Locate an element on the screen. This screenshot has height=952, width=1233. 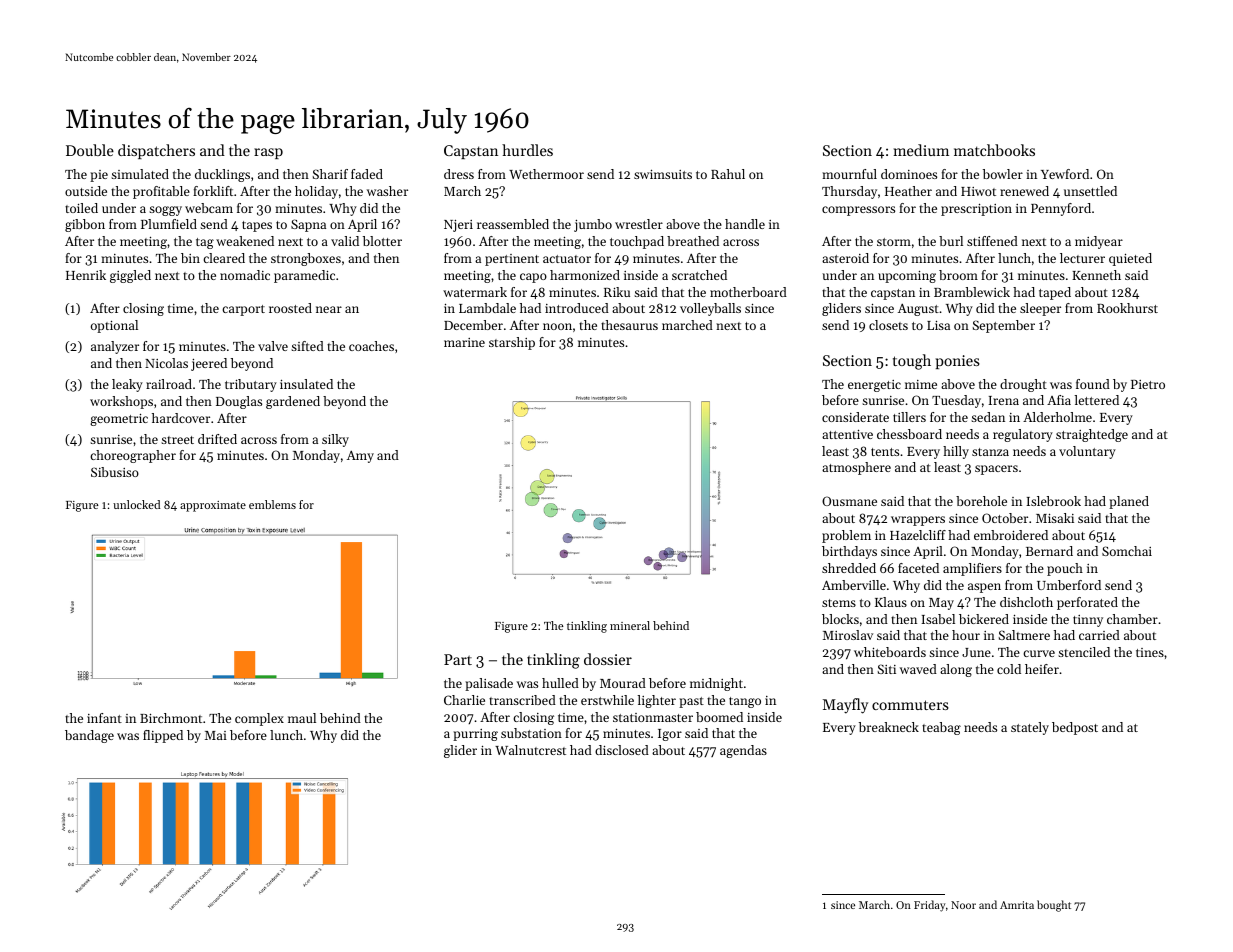
approximate is located at coordinates (213, 506).
